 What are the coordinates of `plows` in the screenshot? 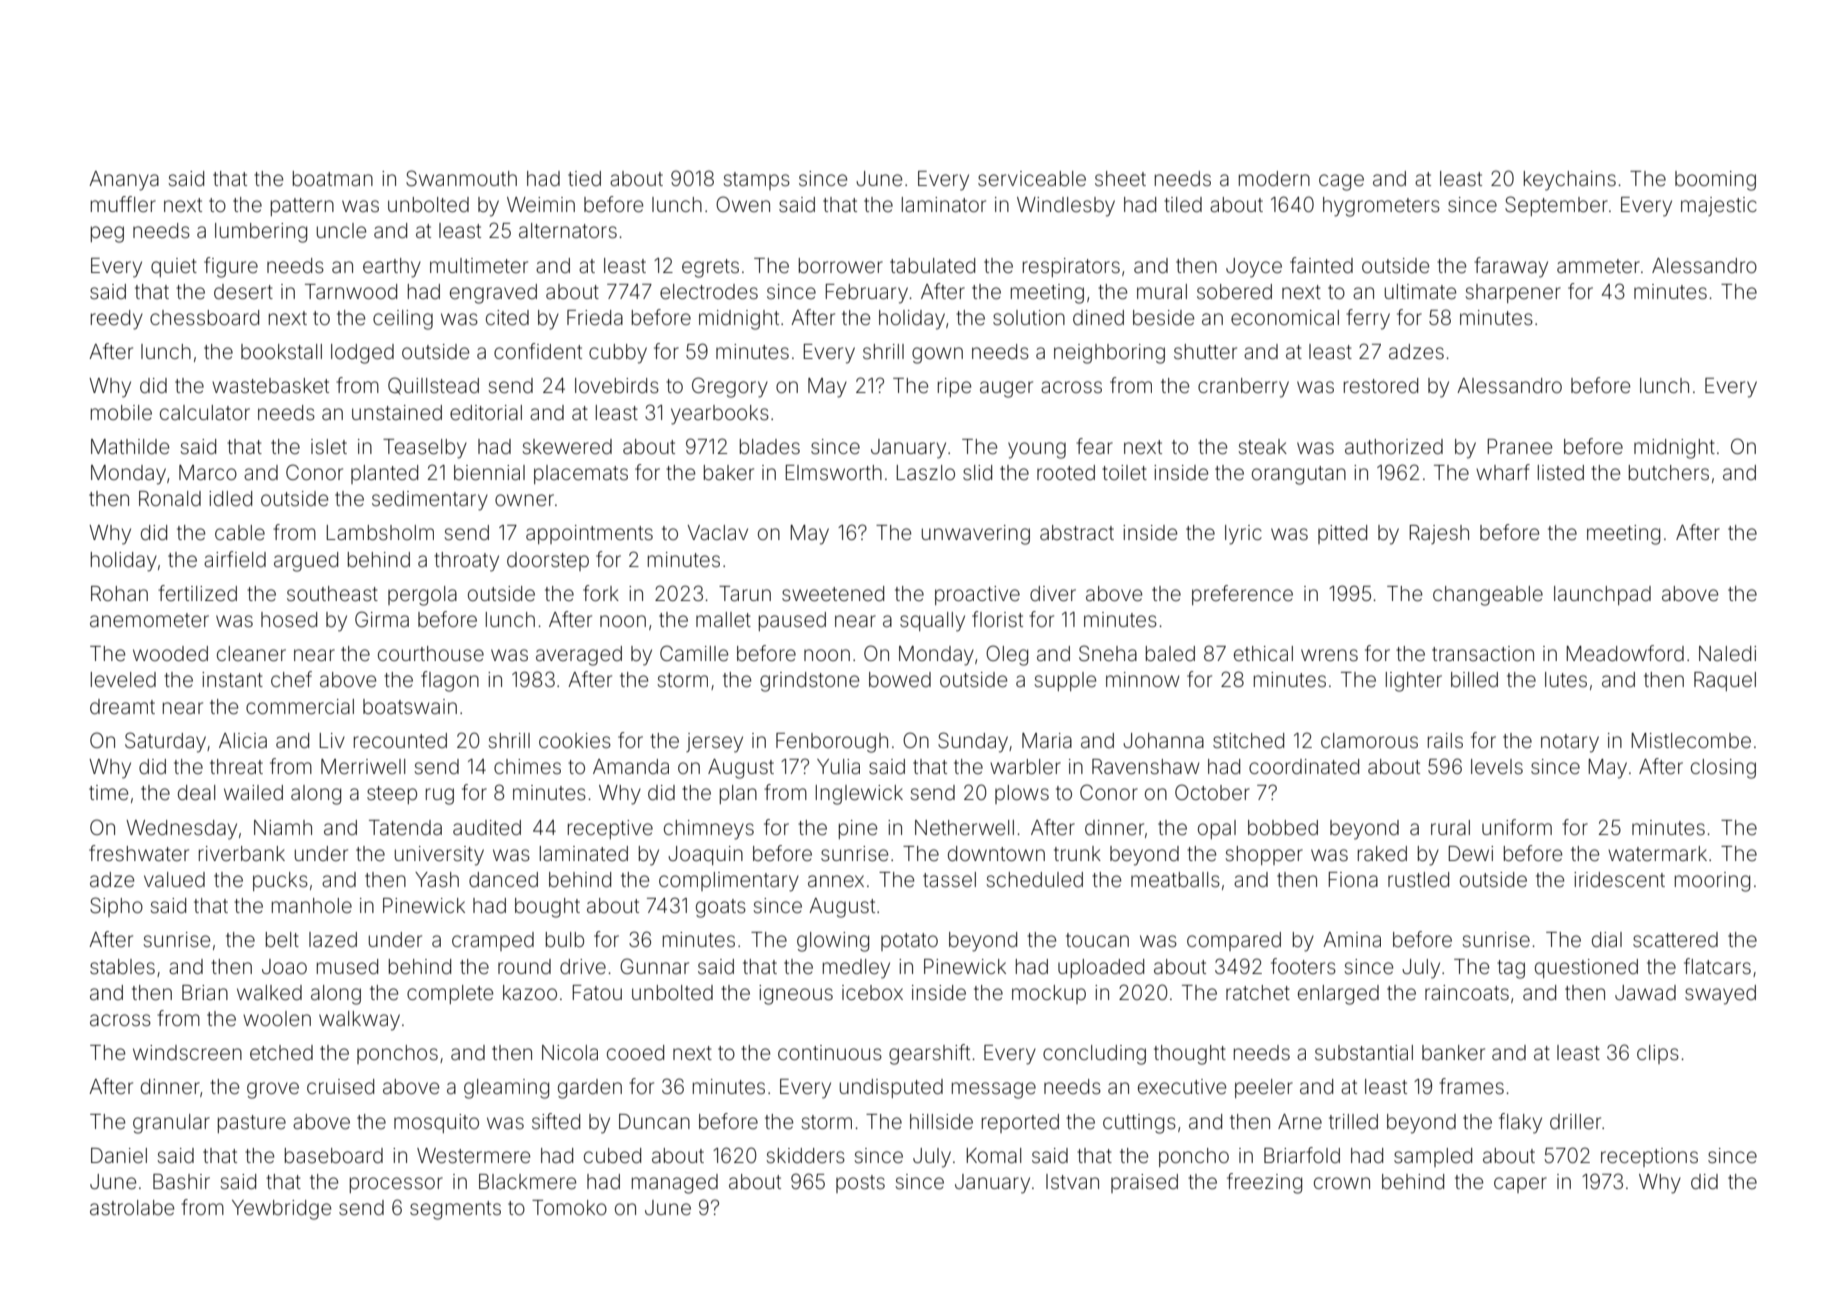 It's located at (1022, 794).
